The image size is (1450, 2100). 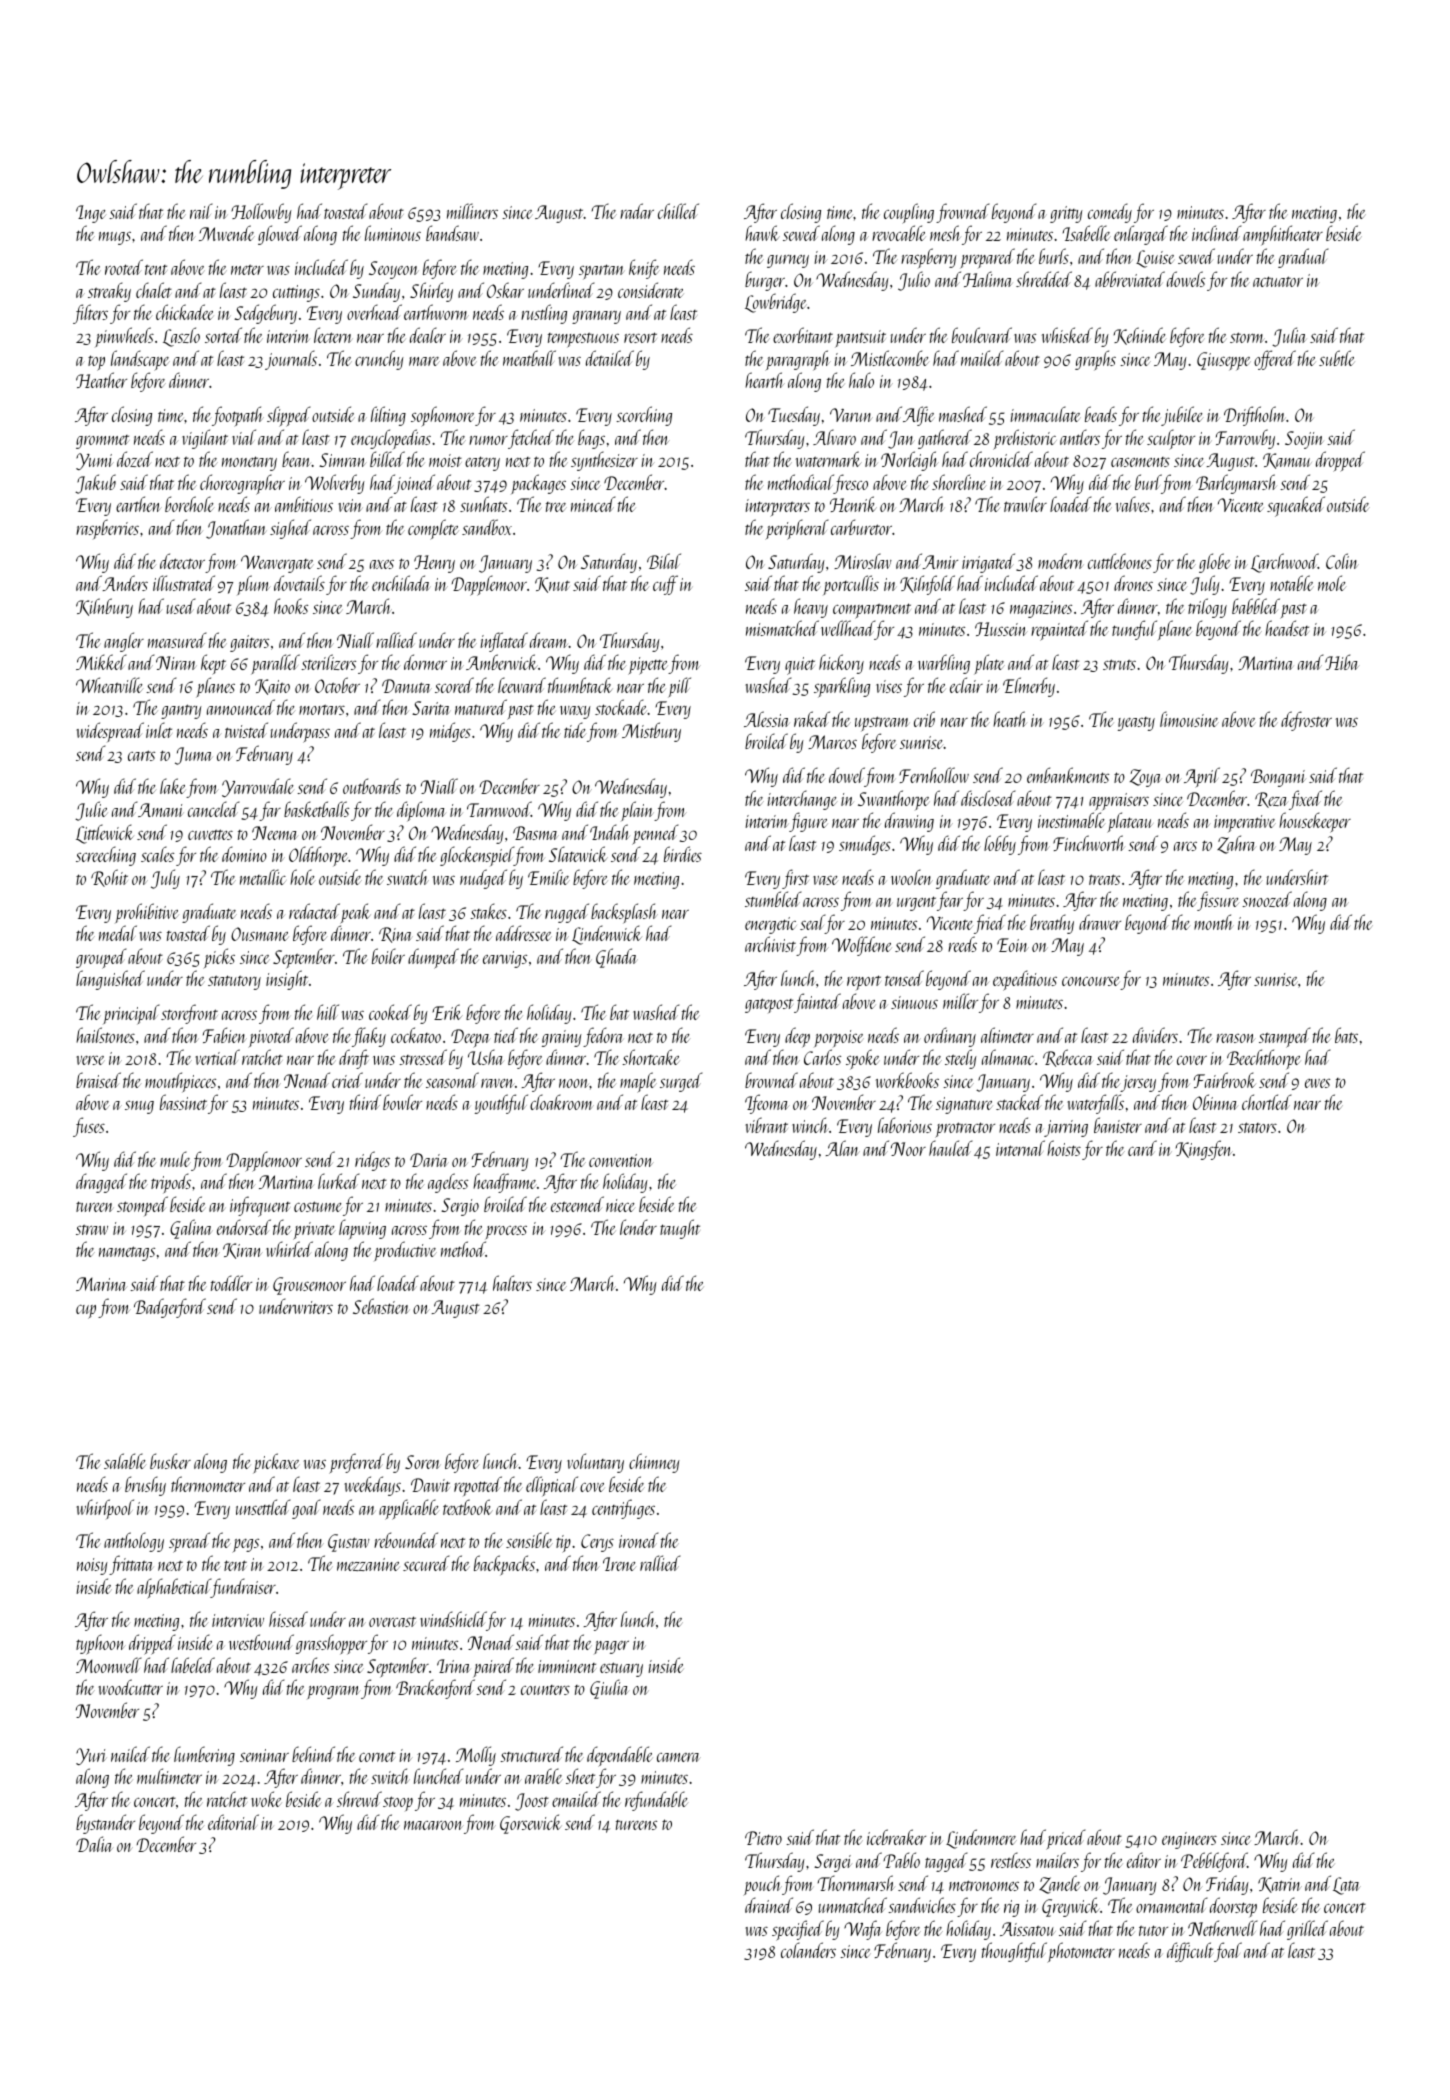 What do you see at coordinates (890, 358) in the image?
I see `Mistlecombe` at bounding box center [890, 358].
